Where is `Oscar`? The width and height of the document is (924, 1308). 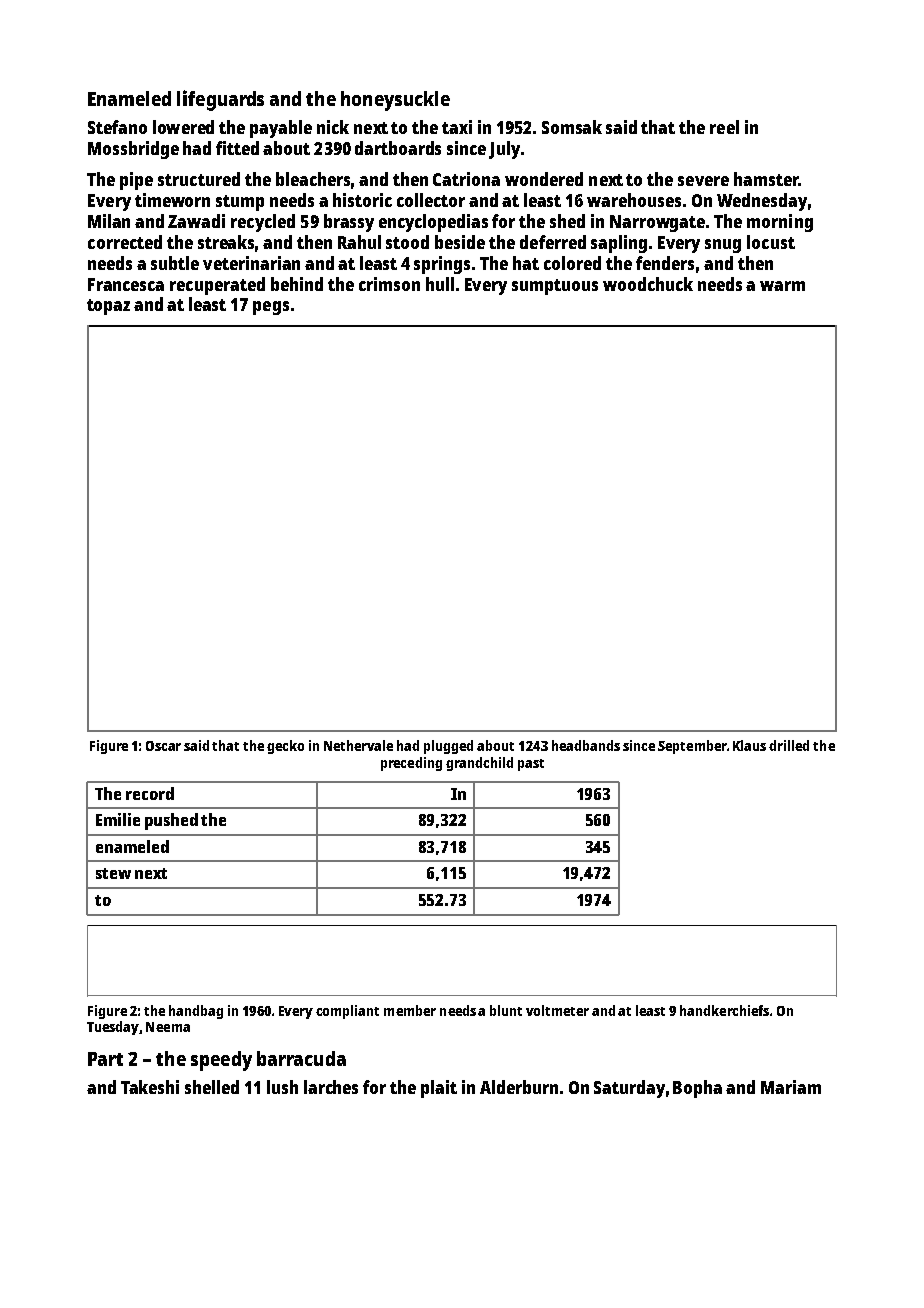
Oscar is located at coordinates (163, 746).
